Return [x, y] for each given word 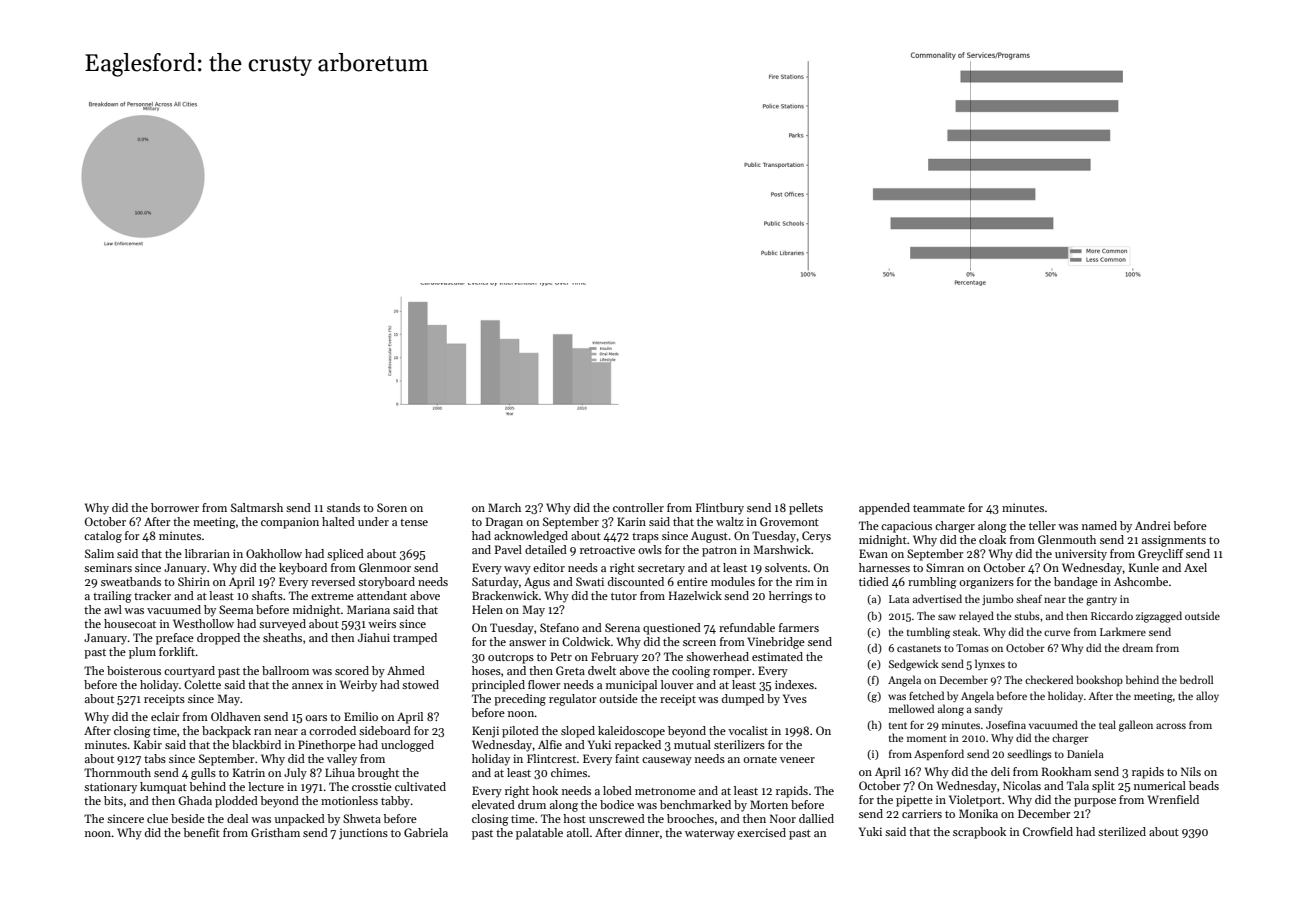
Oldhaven [236, 716]
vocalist [748, 730]
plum [142, 653]
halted [338, 521]
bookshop [1099, 680]
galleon [1136, 726]
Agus [537, 583]
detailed [546, 549]
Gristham [275, 832]
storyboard [386, 583]
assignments [1174, 541]
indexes [794, 684]
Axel [1195, 567]
